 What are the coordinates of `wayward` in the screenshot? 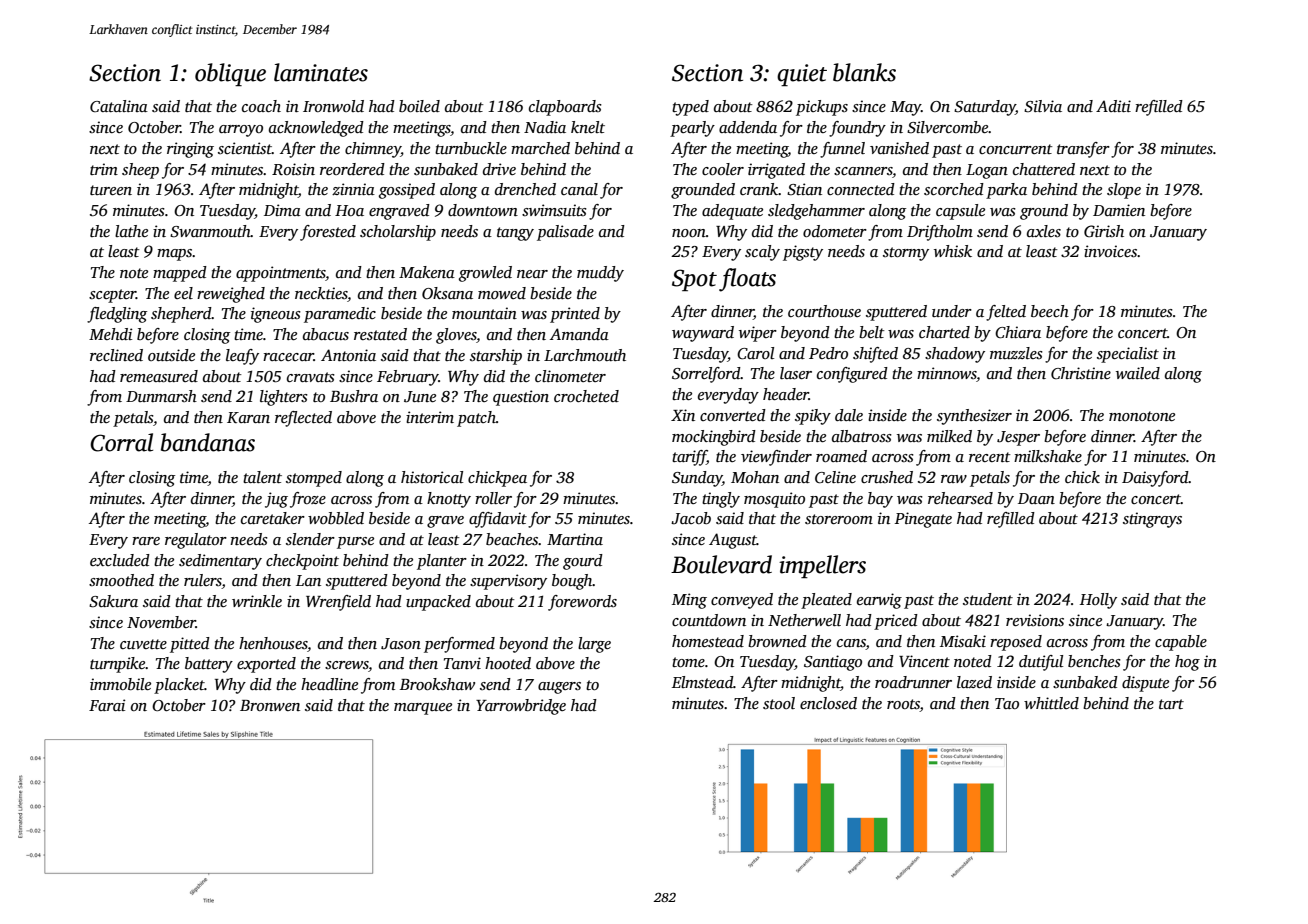 It's located at (703, 334).
